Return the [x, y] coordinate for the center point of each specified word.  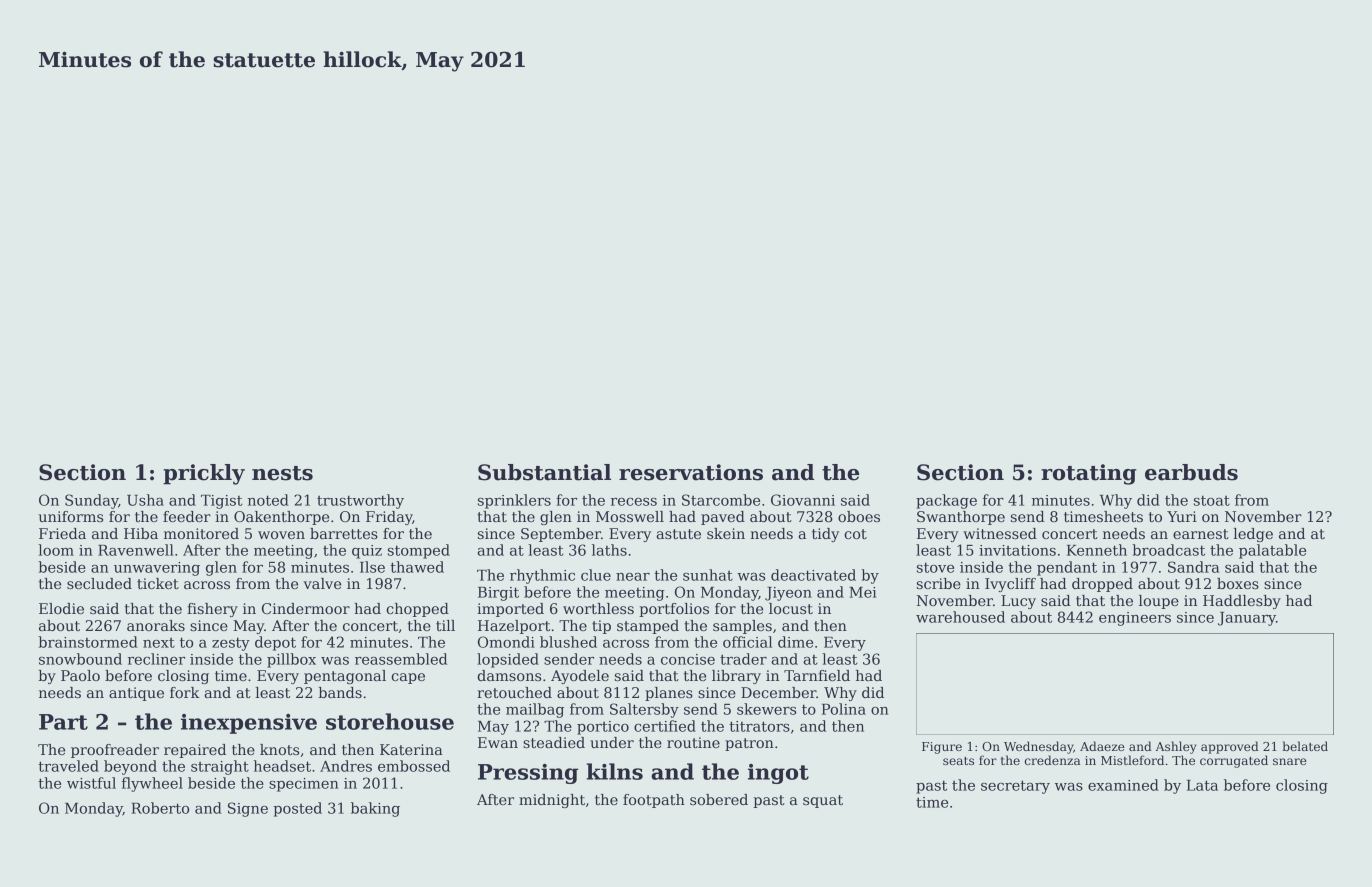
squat [823, 801]
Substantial [544, 472]
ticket [158, 583]
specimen [303, 785]
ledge [1253, 535]
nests [282, 473]
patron [749, 744]
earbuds [1191, 472]
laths [609, 550]
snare [1290, 761]
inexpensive [249, 724]
